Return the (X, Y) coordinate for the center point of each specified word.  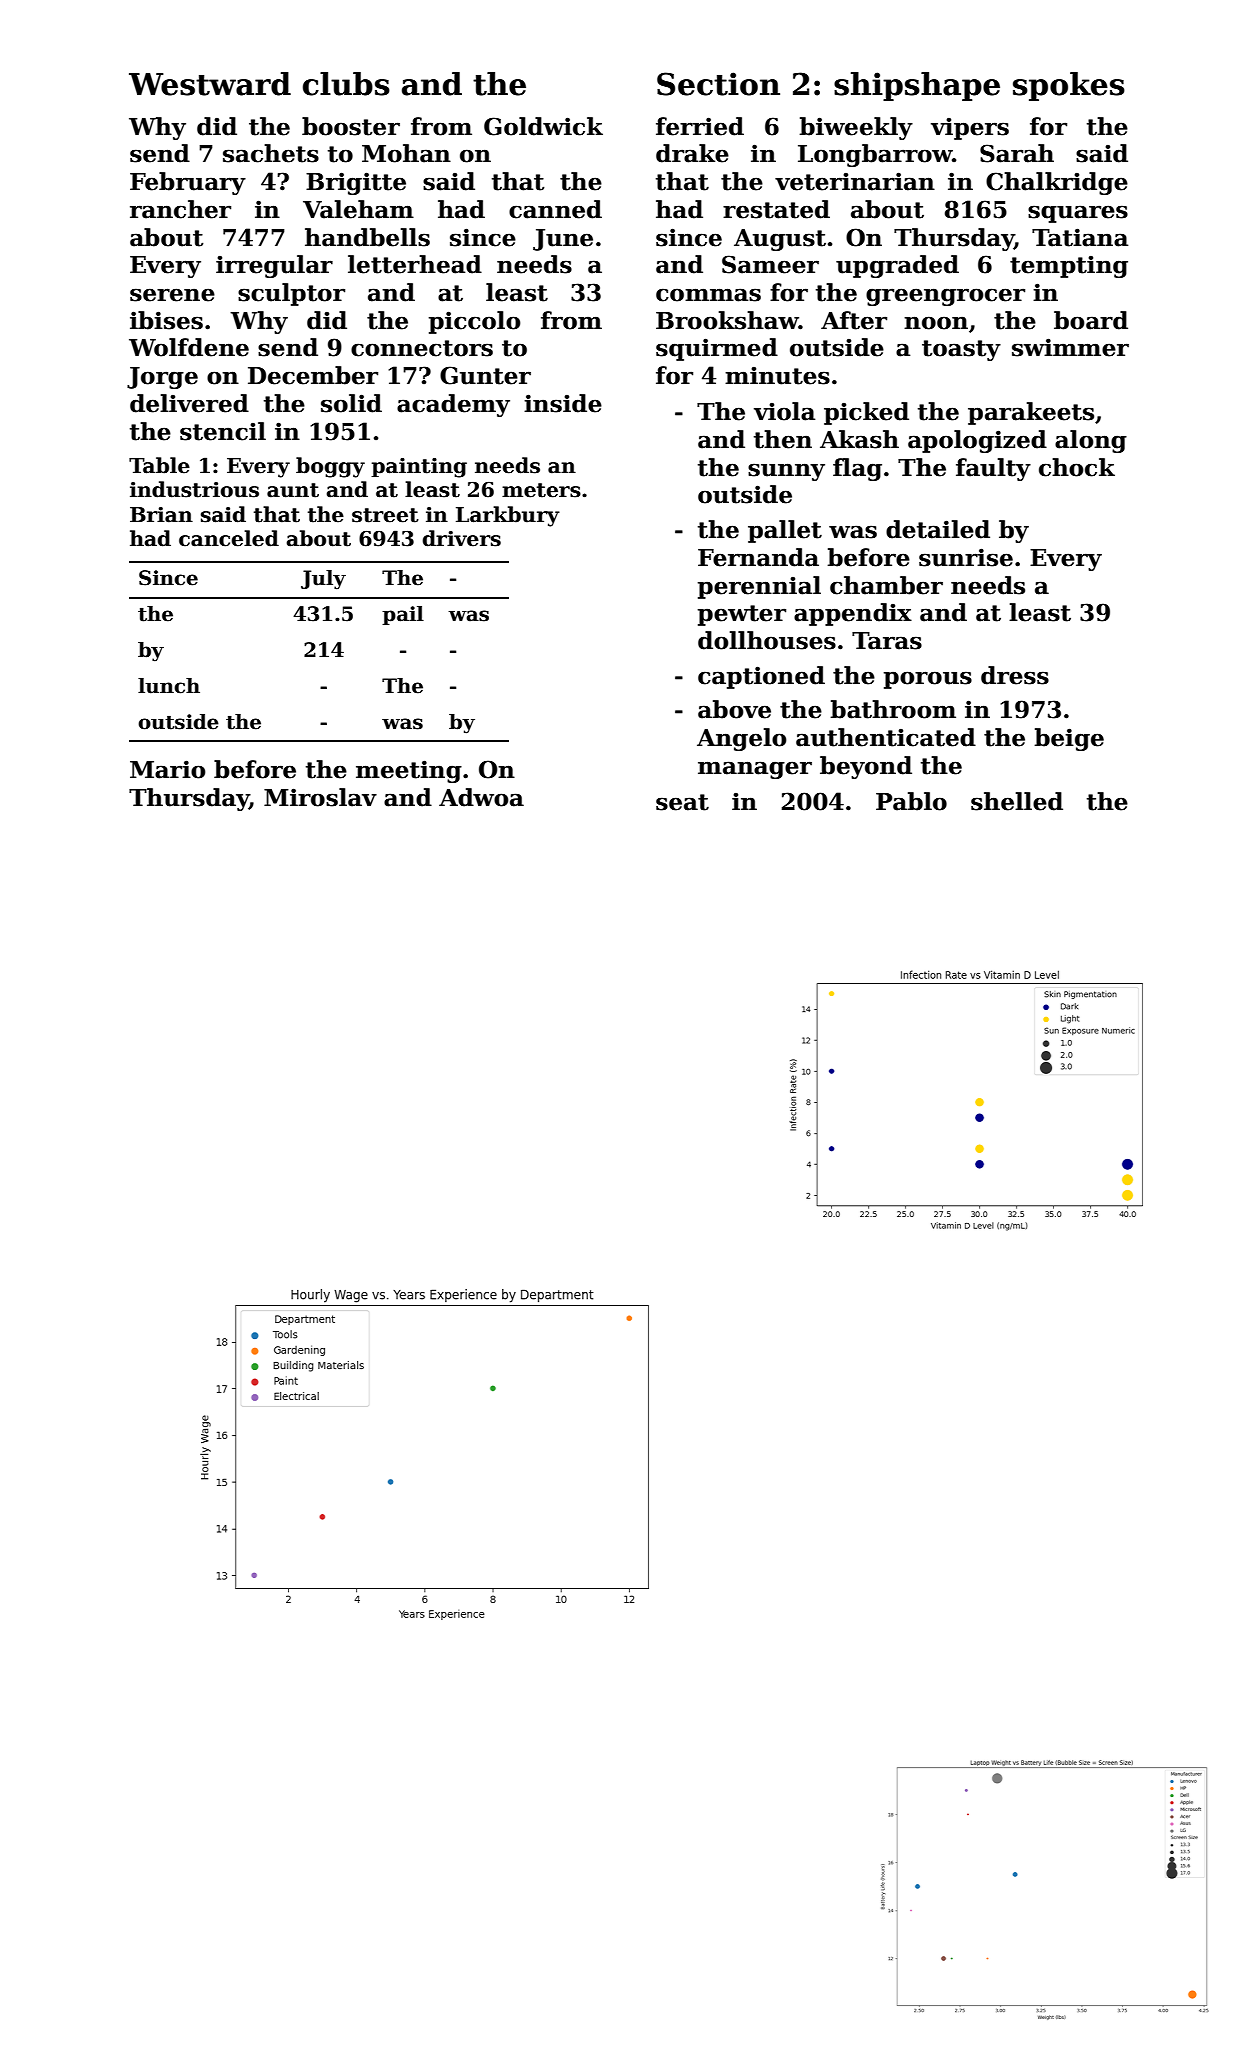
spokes (1069, 86)
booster (351, 126)
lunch (169, 686)
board (1091, 320)
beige (1069, 739)
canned (555, 209)
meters (541, 490)
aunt (293, 490)
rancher (180, 209)
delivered (189, 403)
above (734, 709)
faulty (993, 469)
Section (718, 84)
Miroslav (320, 797)
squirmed (717, 349)
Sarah (1017, 153)
